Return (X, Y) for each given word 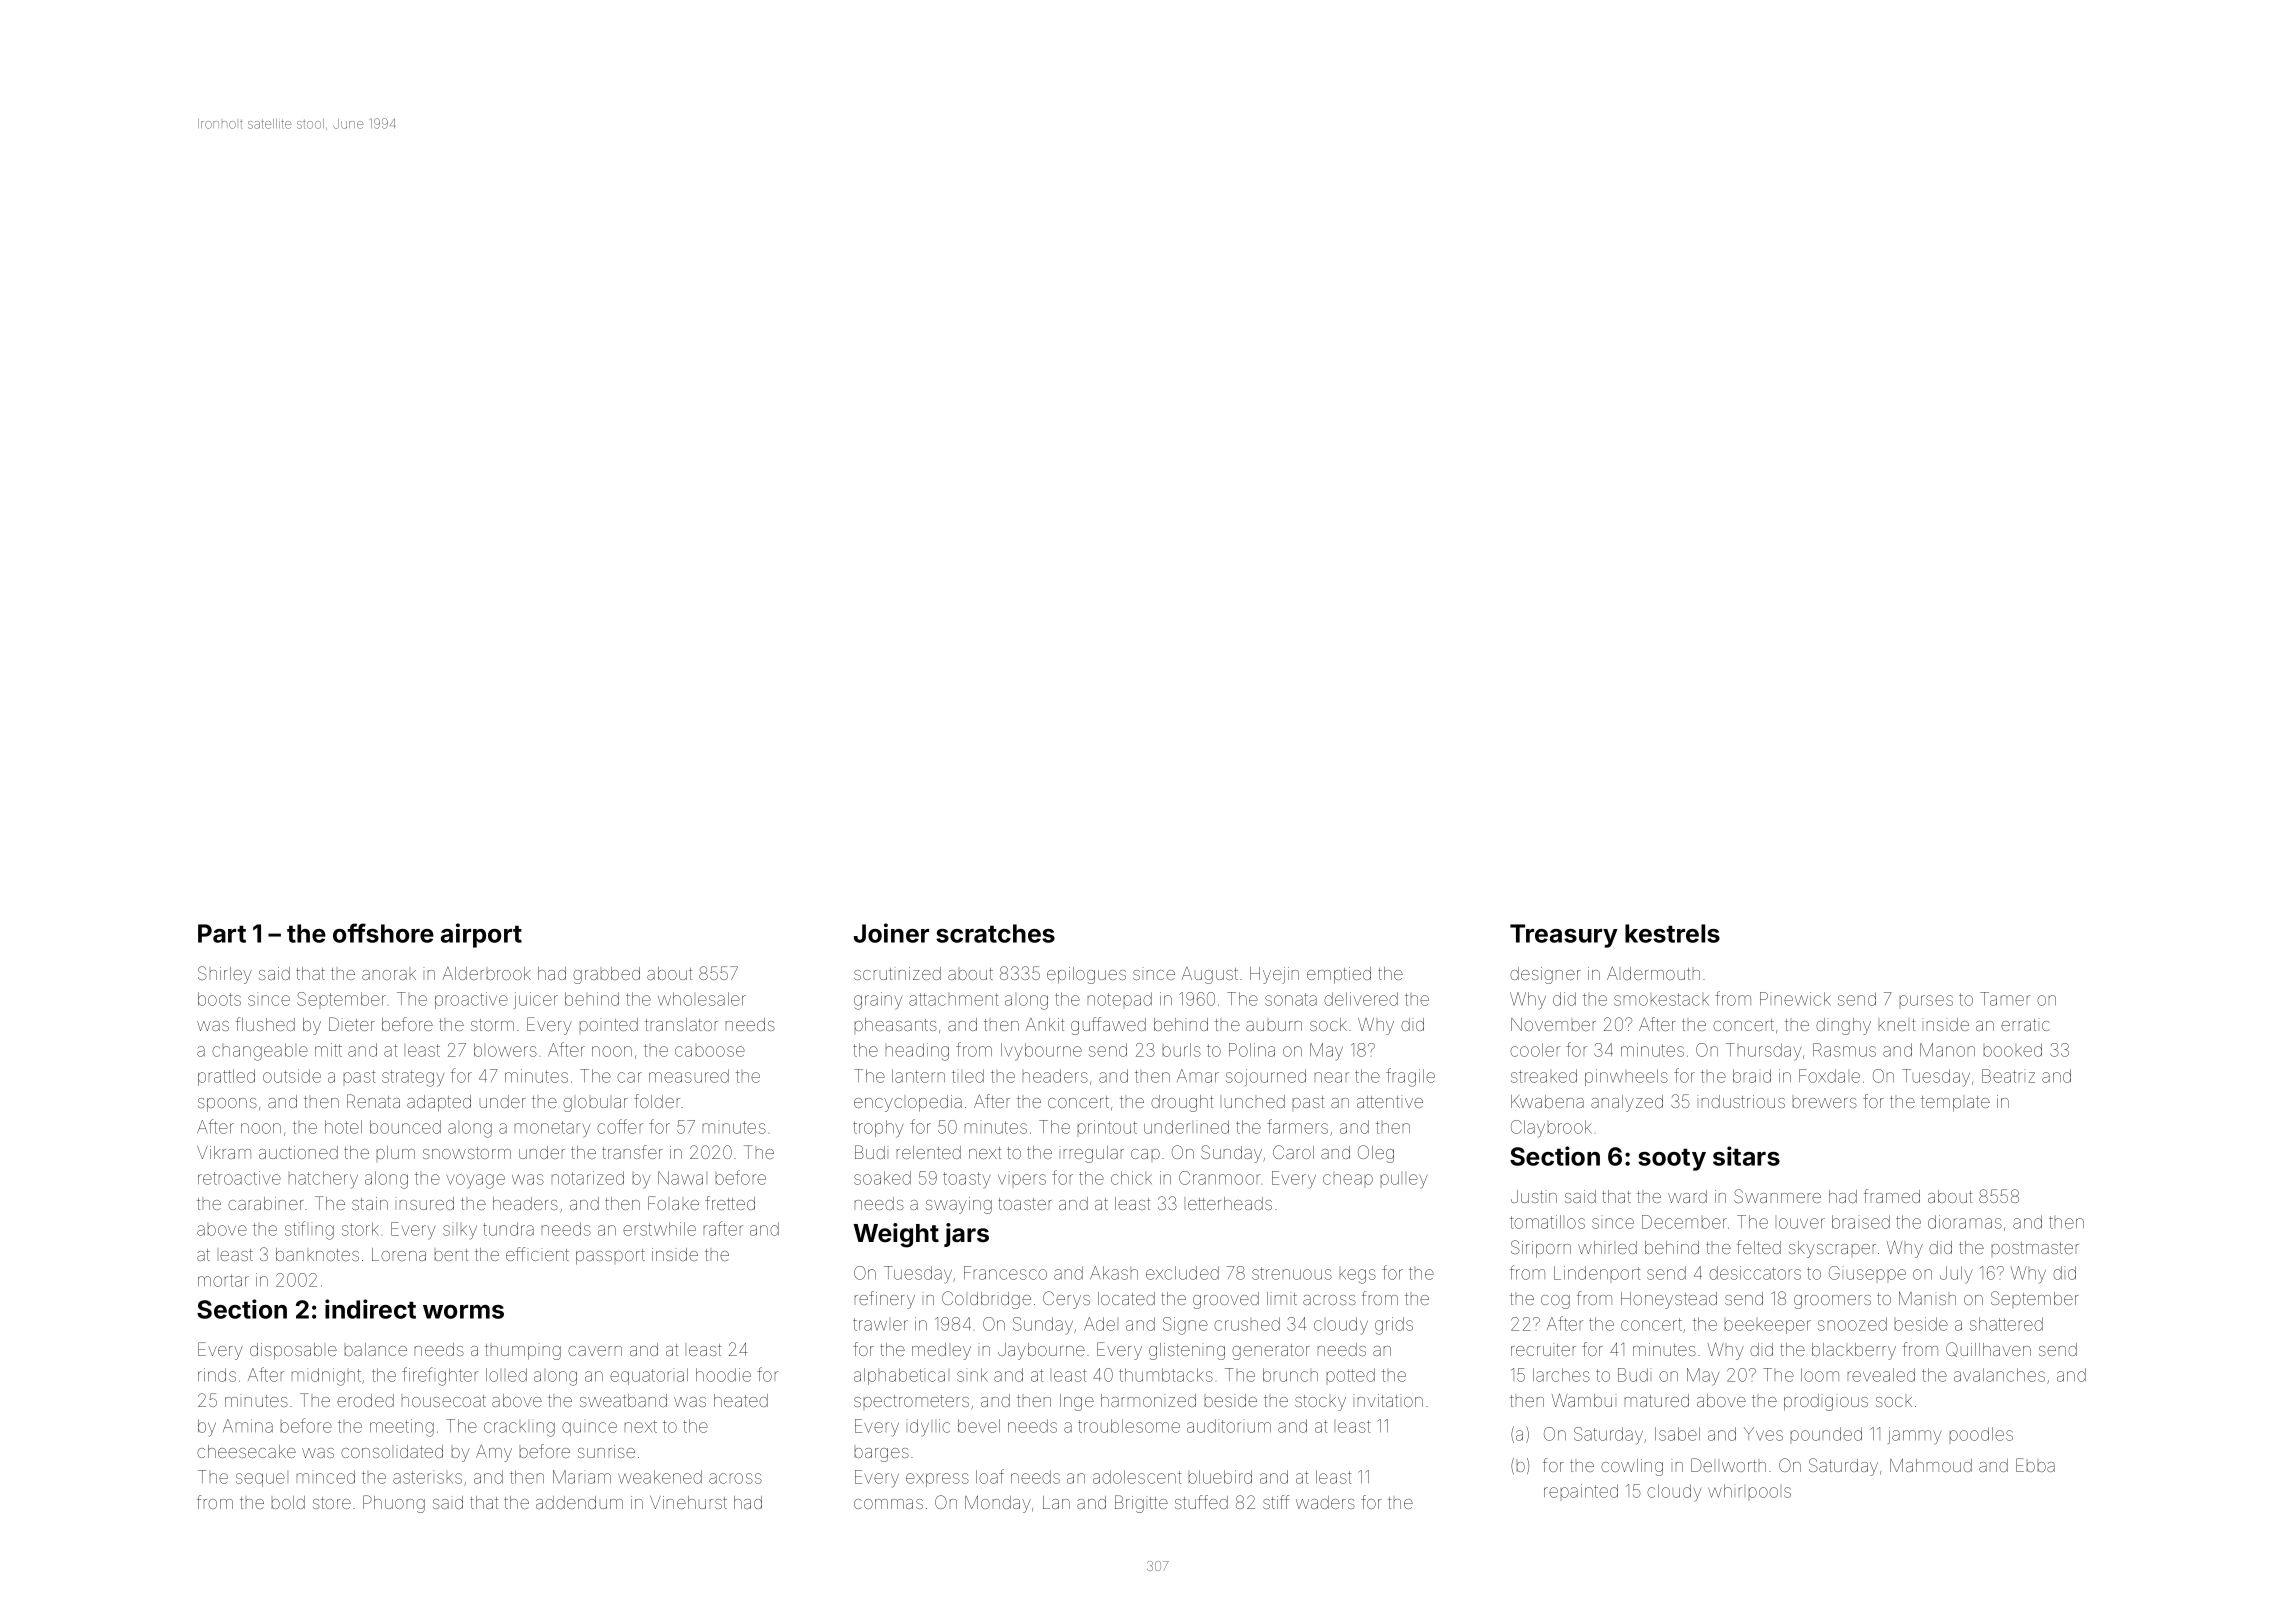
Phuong (394, 1504)
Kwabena (1547, 1101)
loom (1820, 1375)
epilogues (1086, 975)
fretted (730, 1203)
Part (222, 933)
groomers (1832, 1302)
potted (1351, 1375)
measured (689, 1076)
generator (1271, 1352)
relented (929, 1152)
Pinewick (1795, 999)
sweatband (623, 1400)
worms (463, 1312)
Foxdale (1829, 1076)
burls (1182, 1050)
